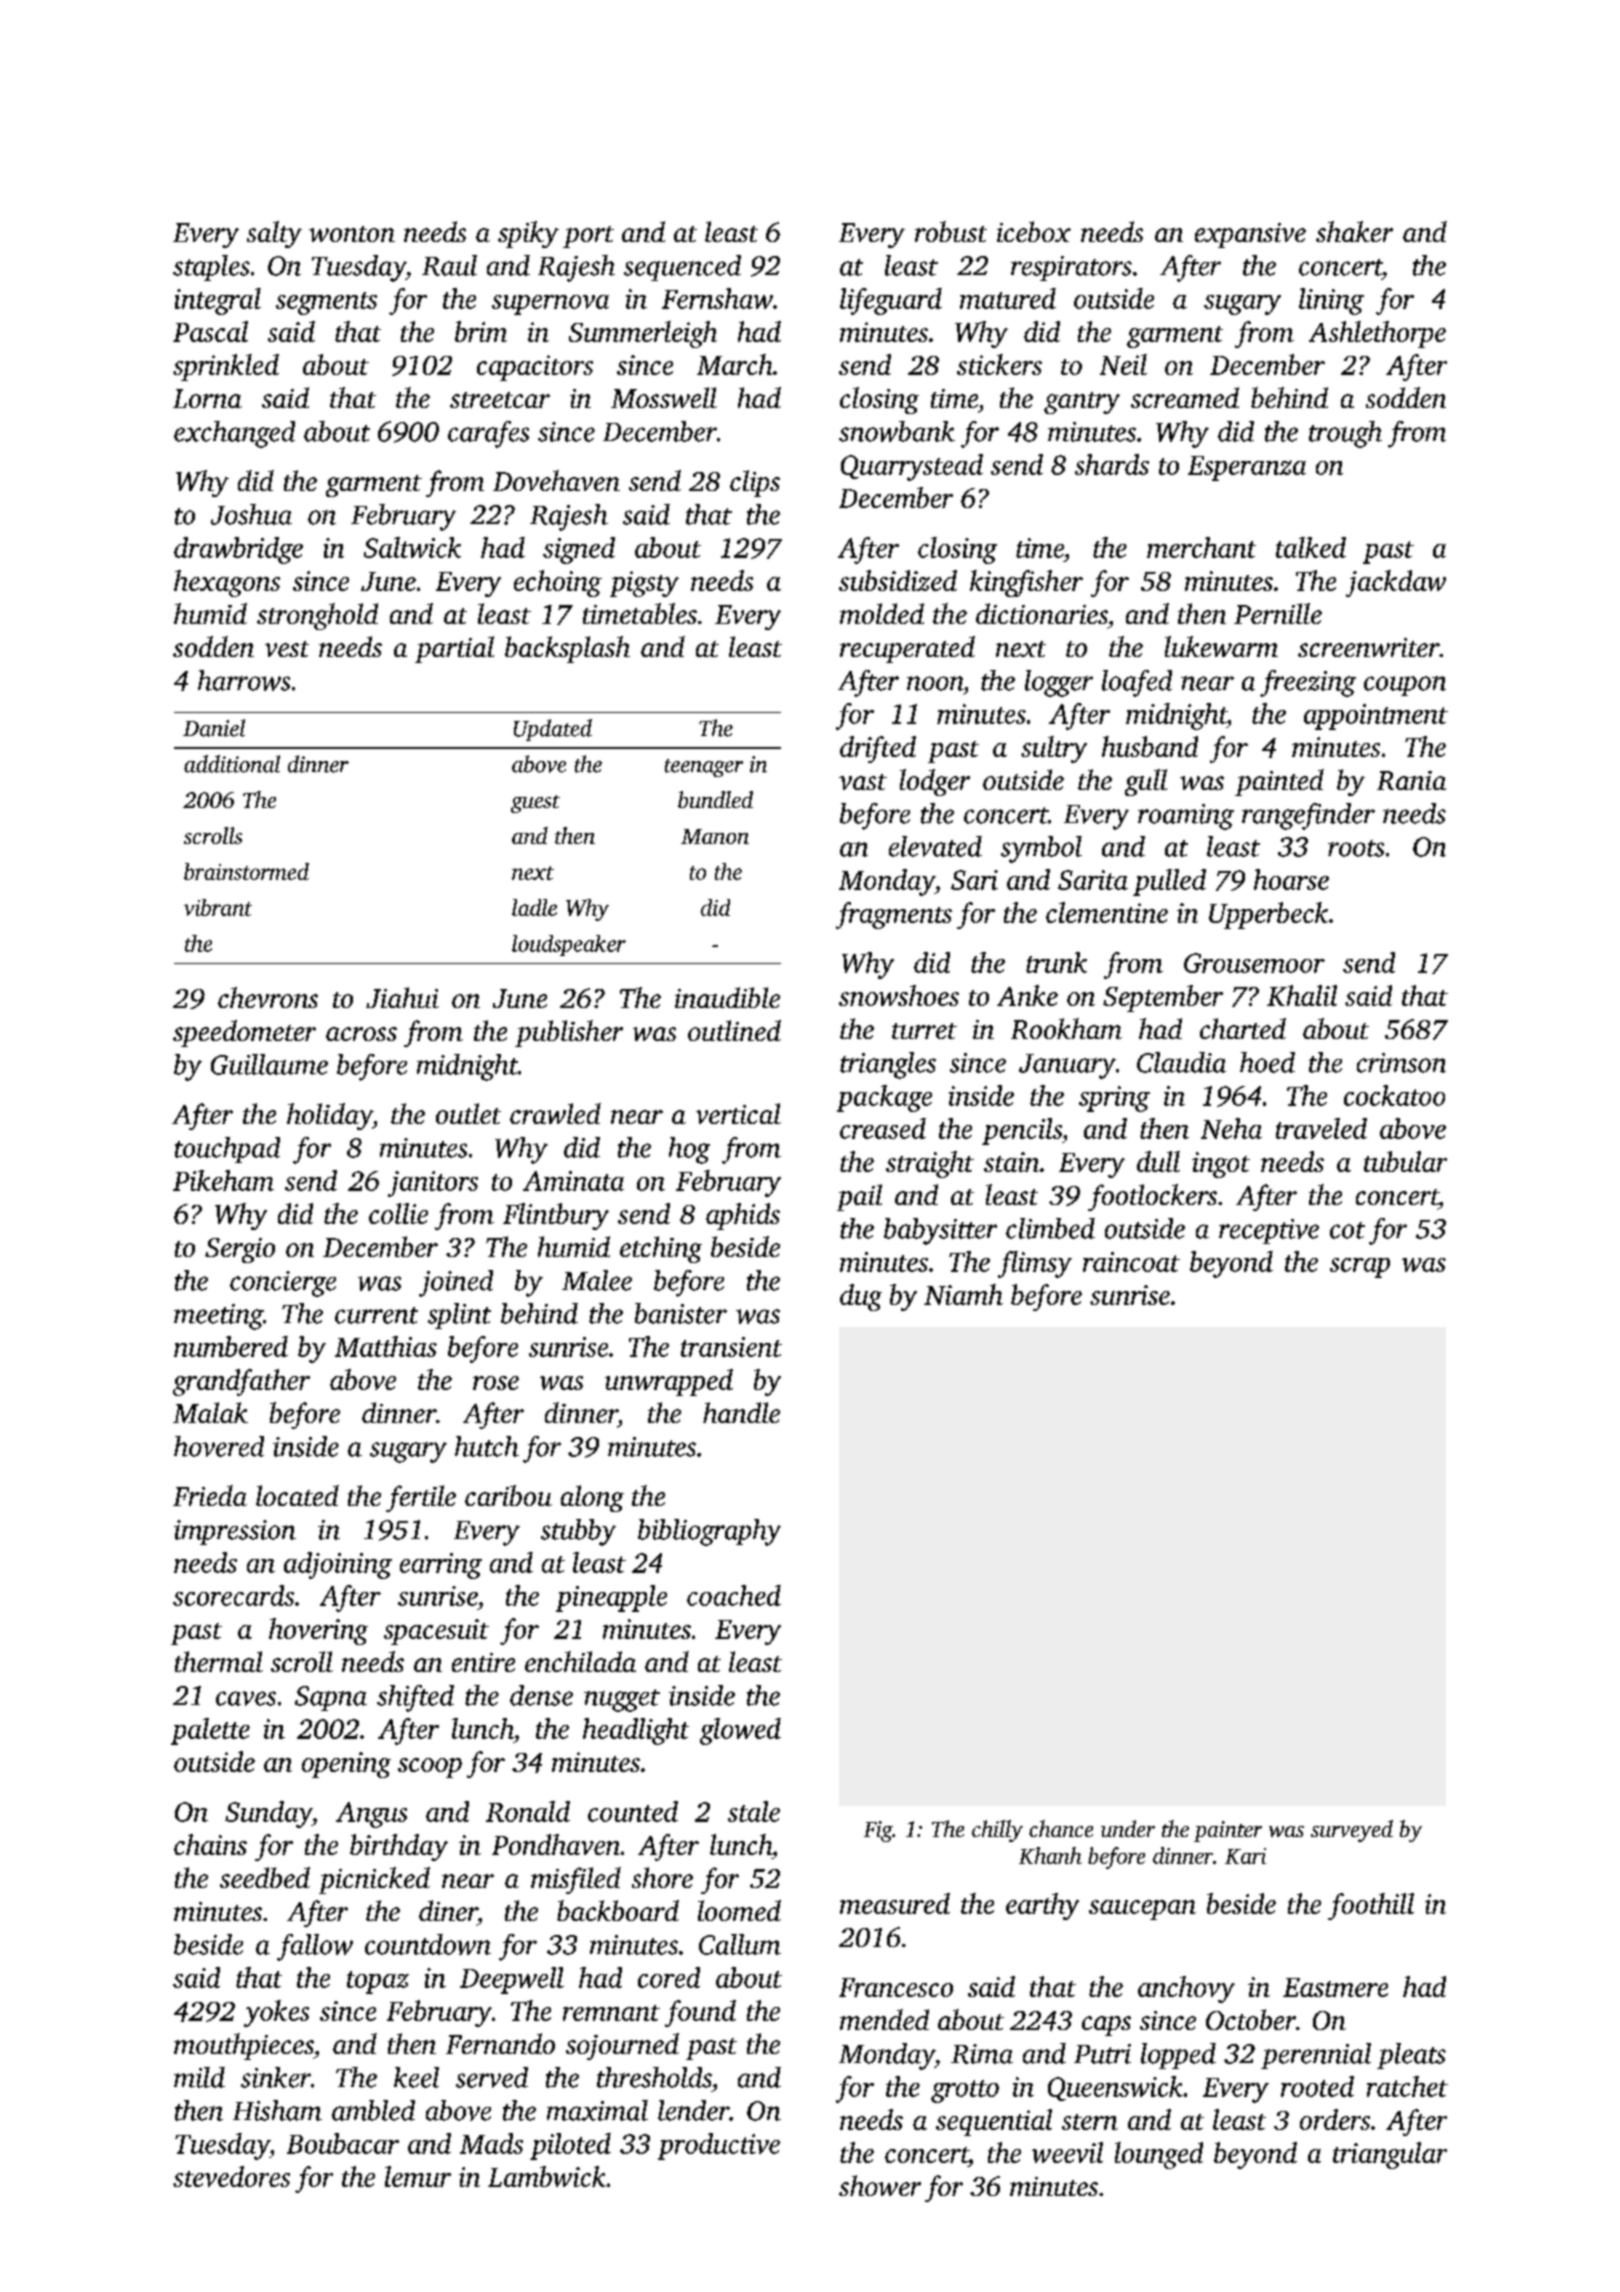 The image size is (1620, 2292). What do you see at coordinates (592, 1498) in the image?
I see `along` at bounding box center [592, 1498].
